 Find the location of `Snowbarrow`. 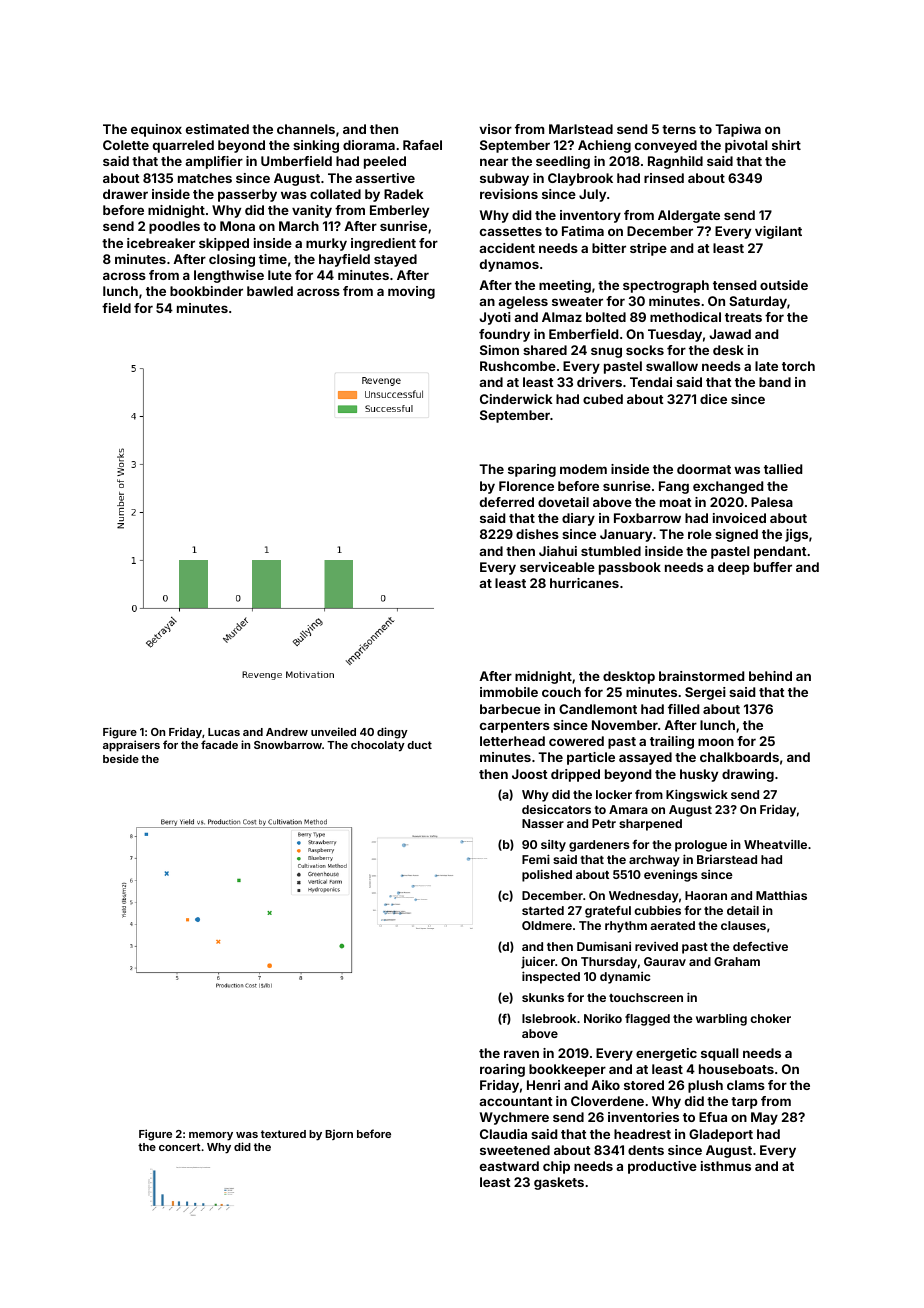

Snowbarrow is located at coordinates (288, 745).
